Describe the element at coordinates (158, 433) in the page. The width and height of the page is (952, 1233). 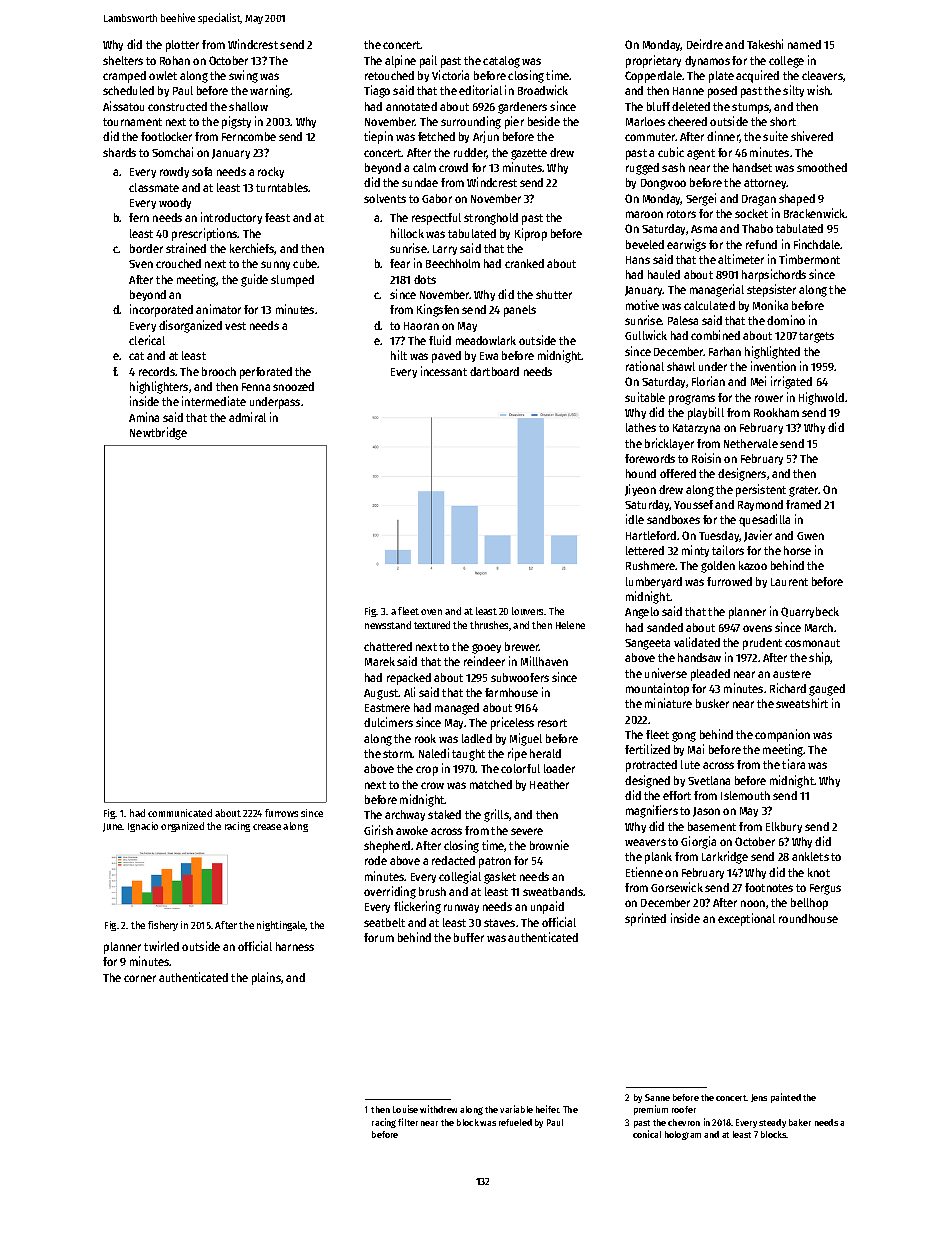
I see `Newtbridge` at that location.
